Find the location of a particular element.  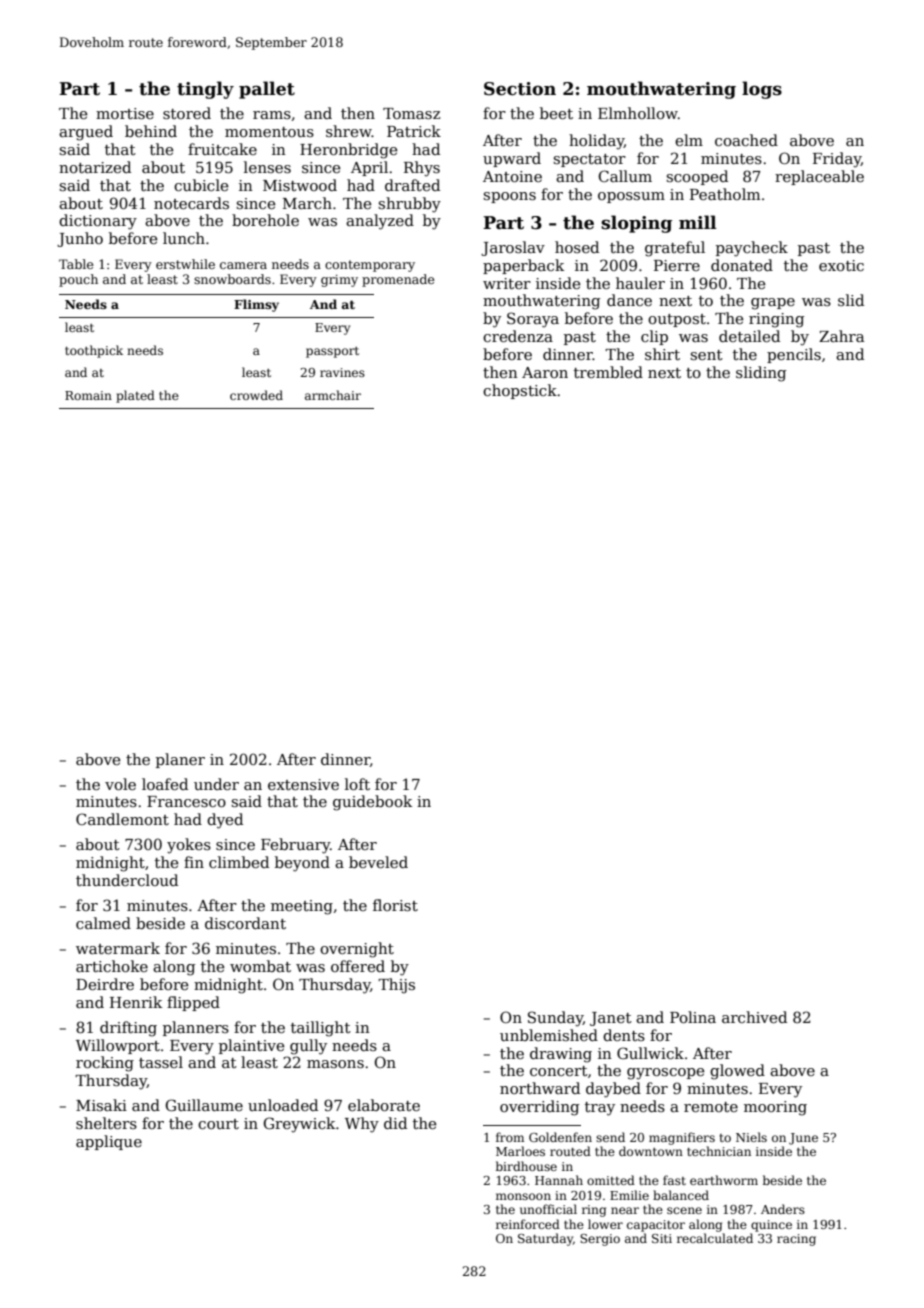

pallet is located at coordinates (267, 90).
